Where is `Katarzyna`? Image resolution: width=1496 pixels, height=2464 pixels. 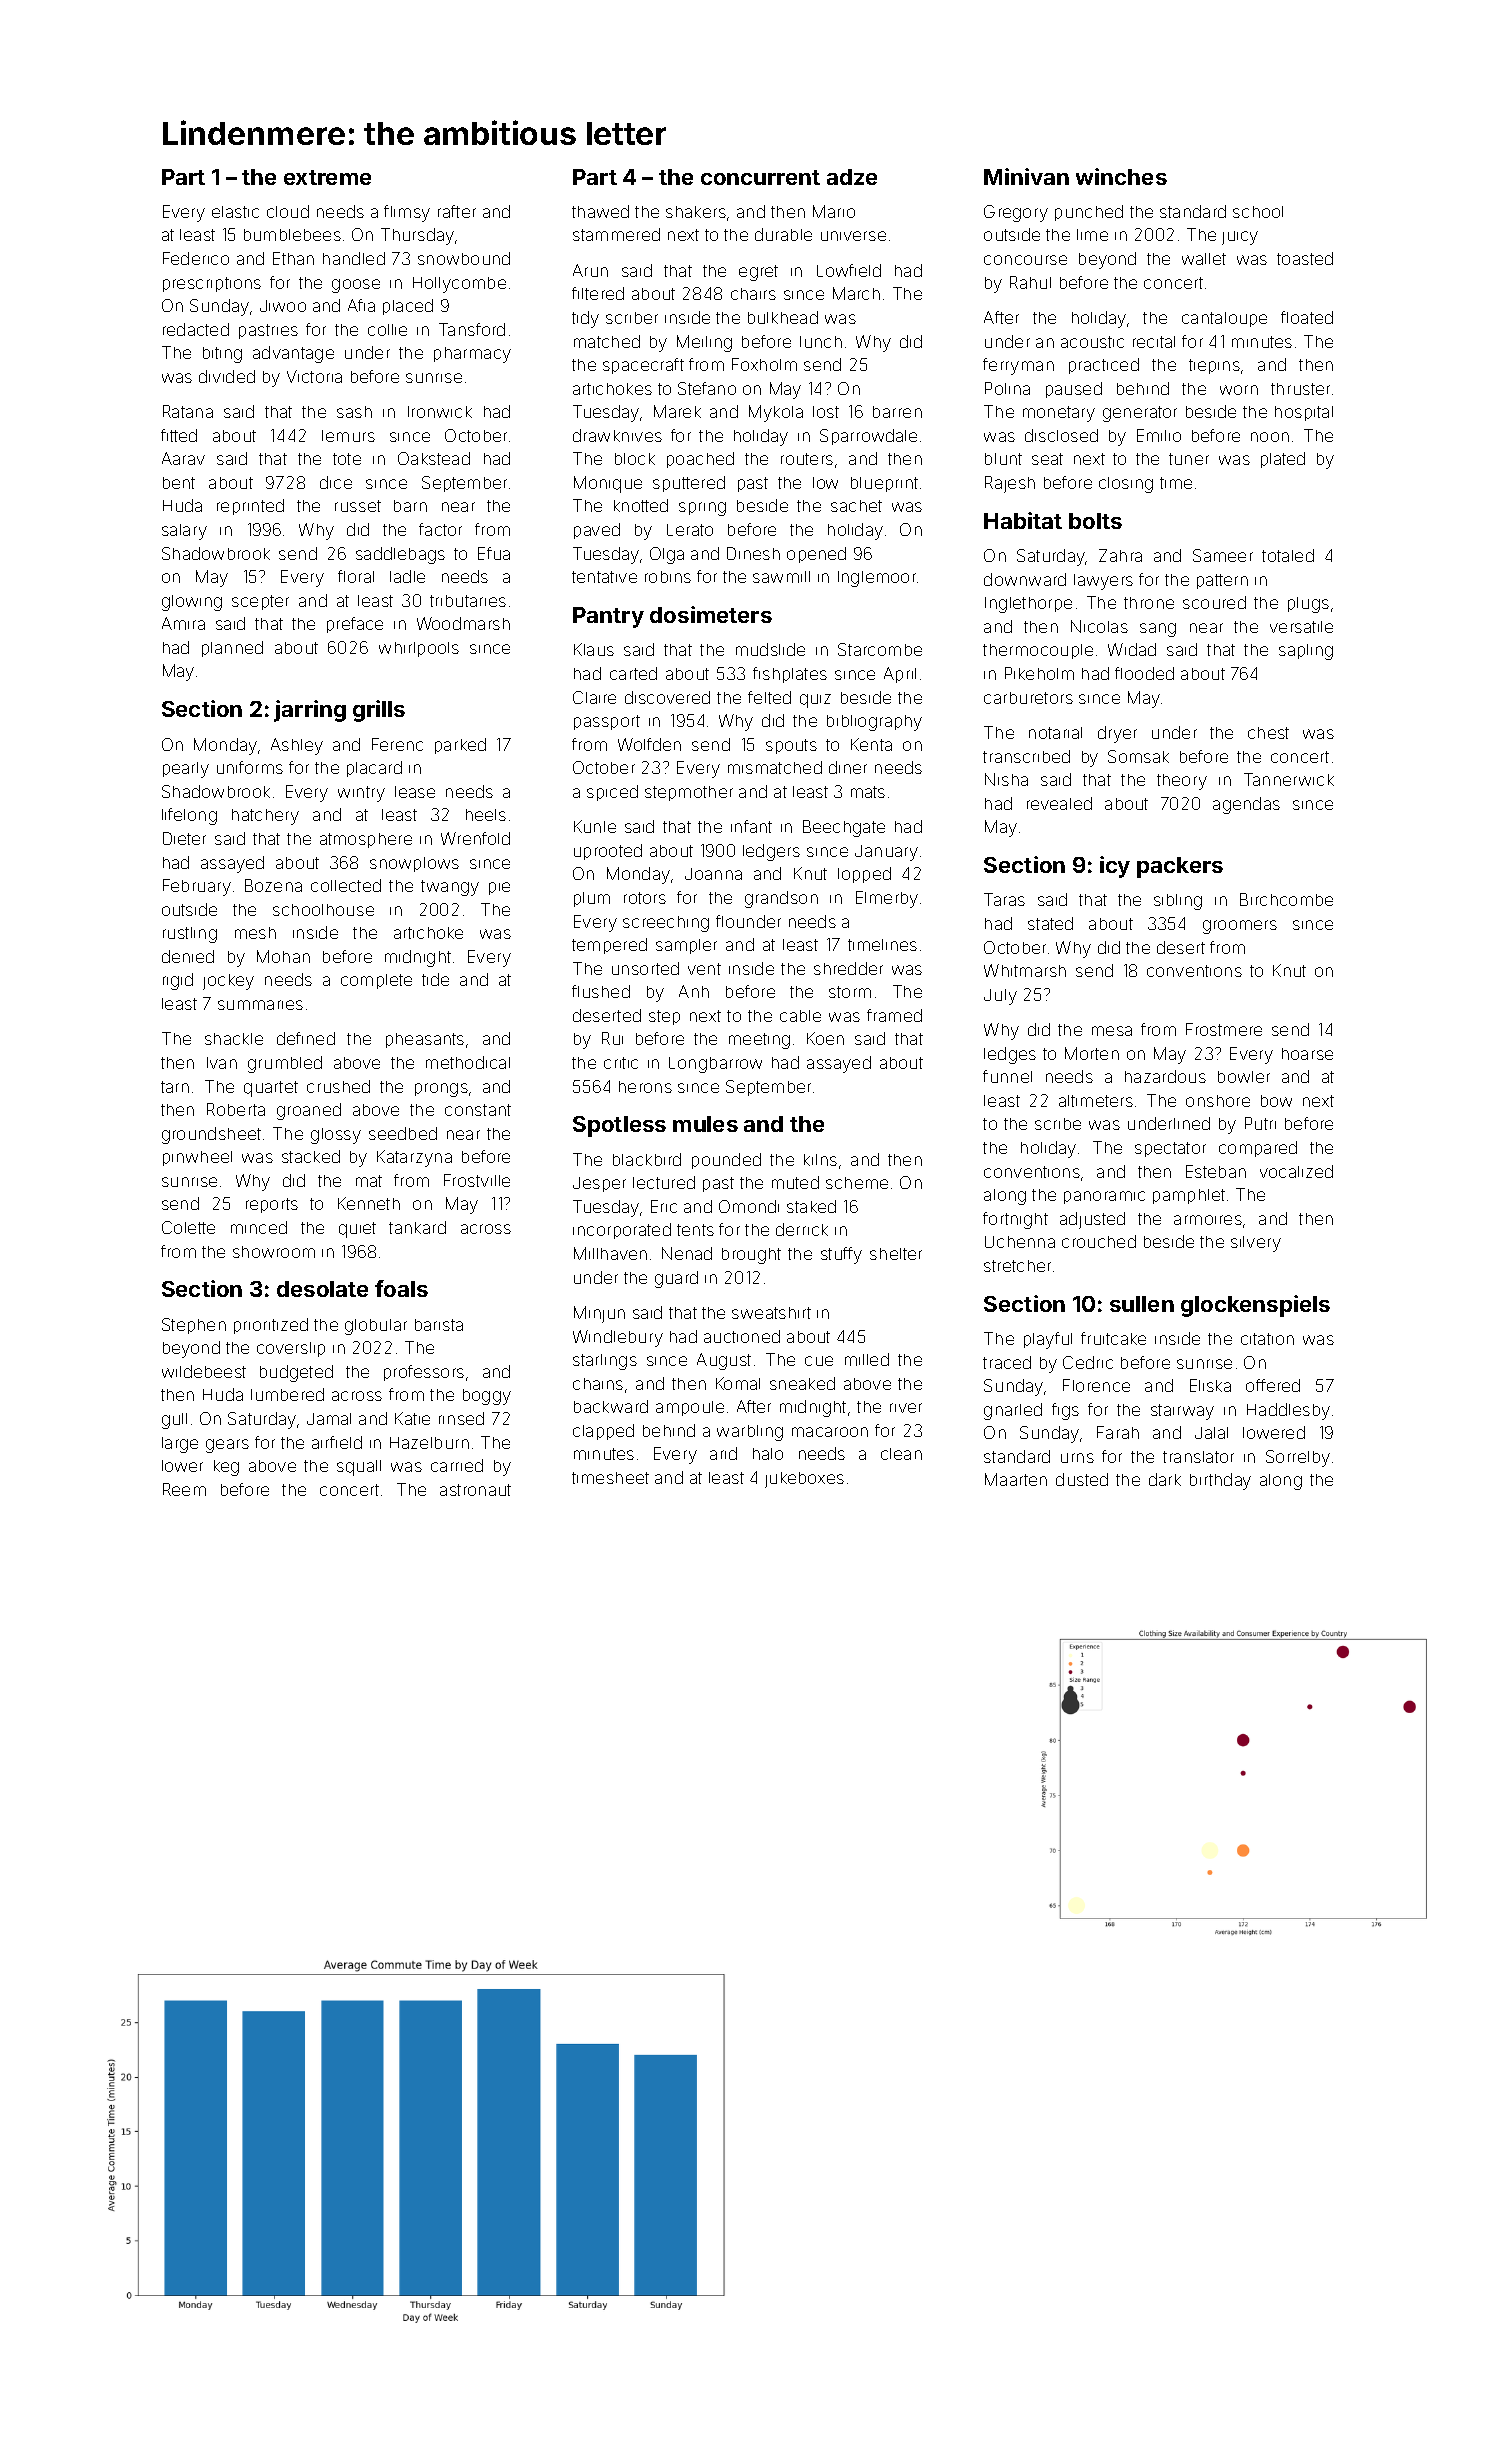 Katarzyna is located at coordinates (414, 1158).
